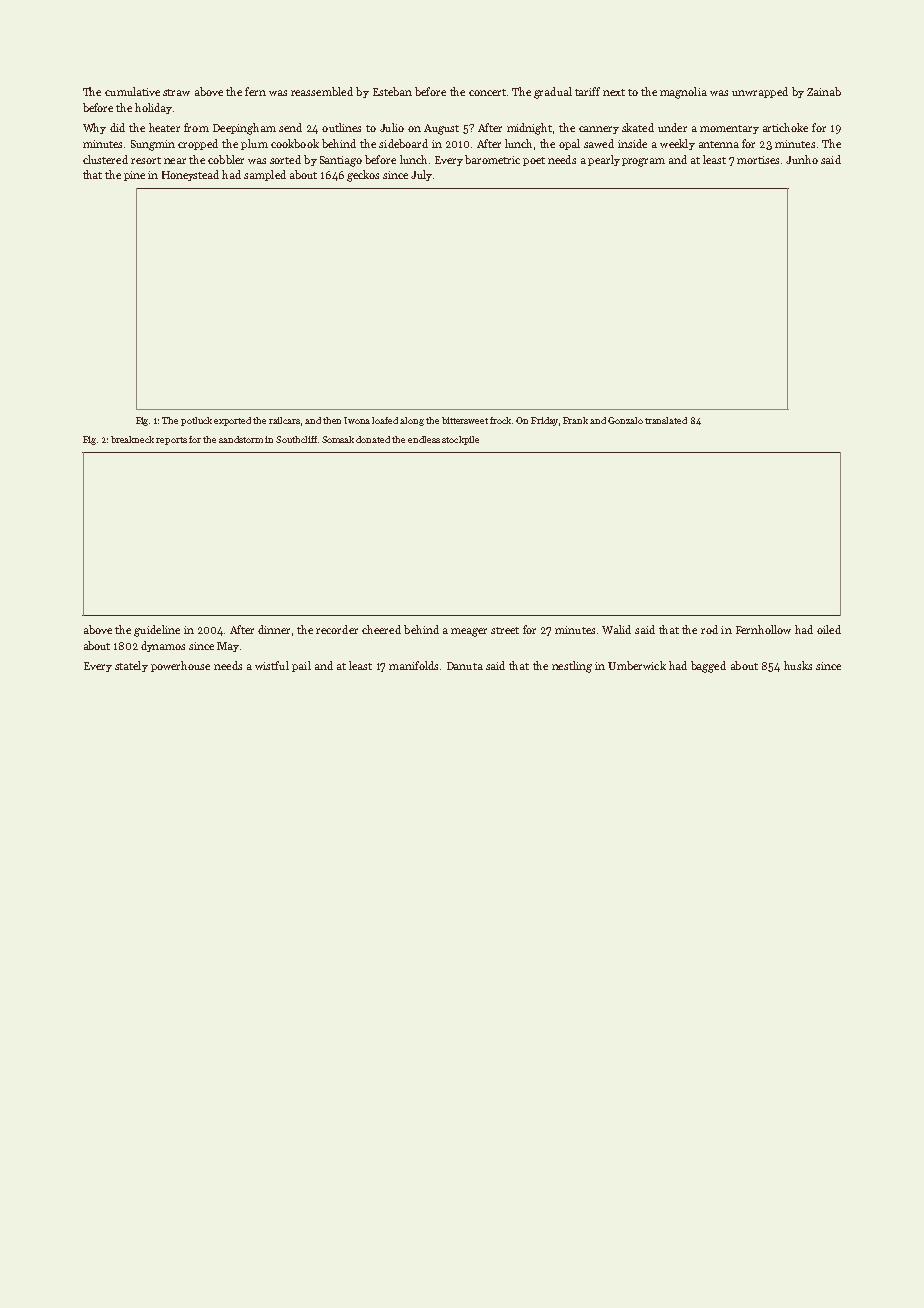 The width and height of the page is (924, 1308). What do you see at coordinates (460, 440) in the page?
I see `stockpile` at bounding box center [460, 440].
